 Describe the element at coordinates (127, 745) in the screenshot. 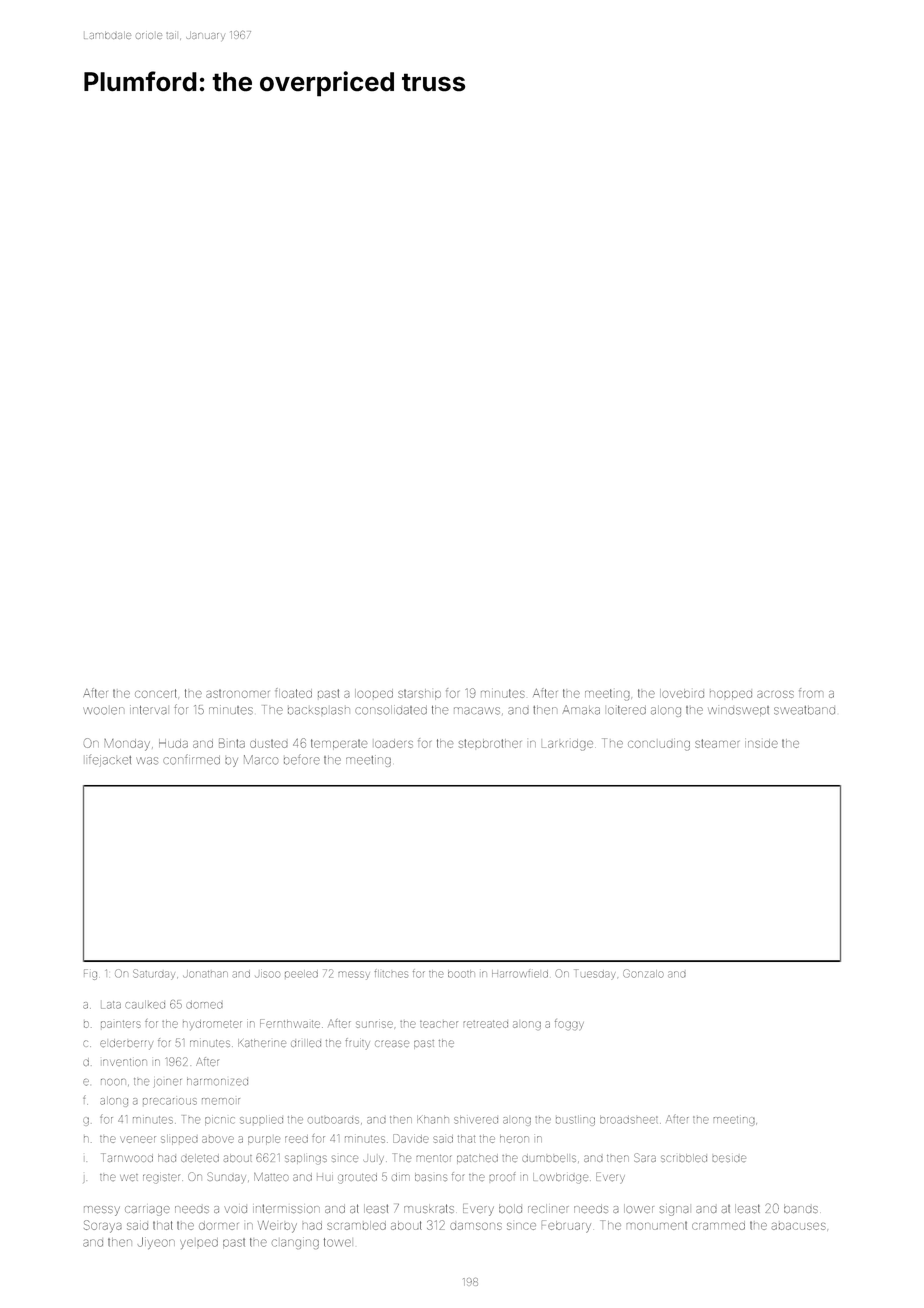

I see `Monday` at that location.
